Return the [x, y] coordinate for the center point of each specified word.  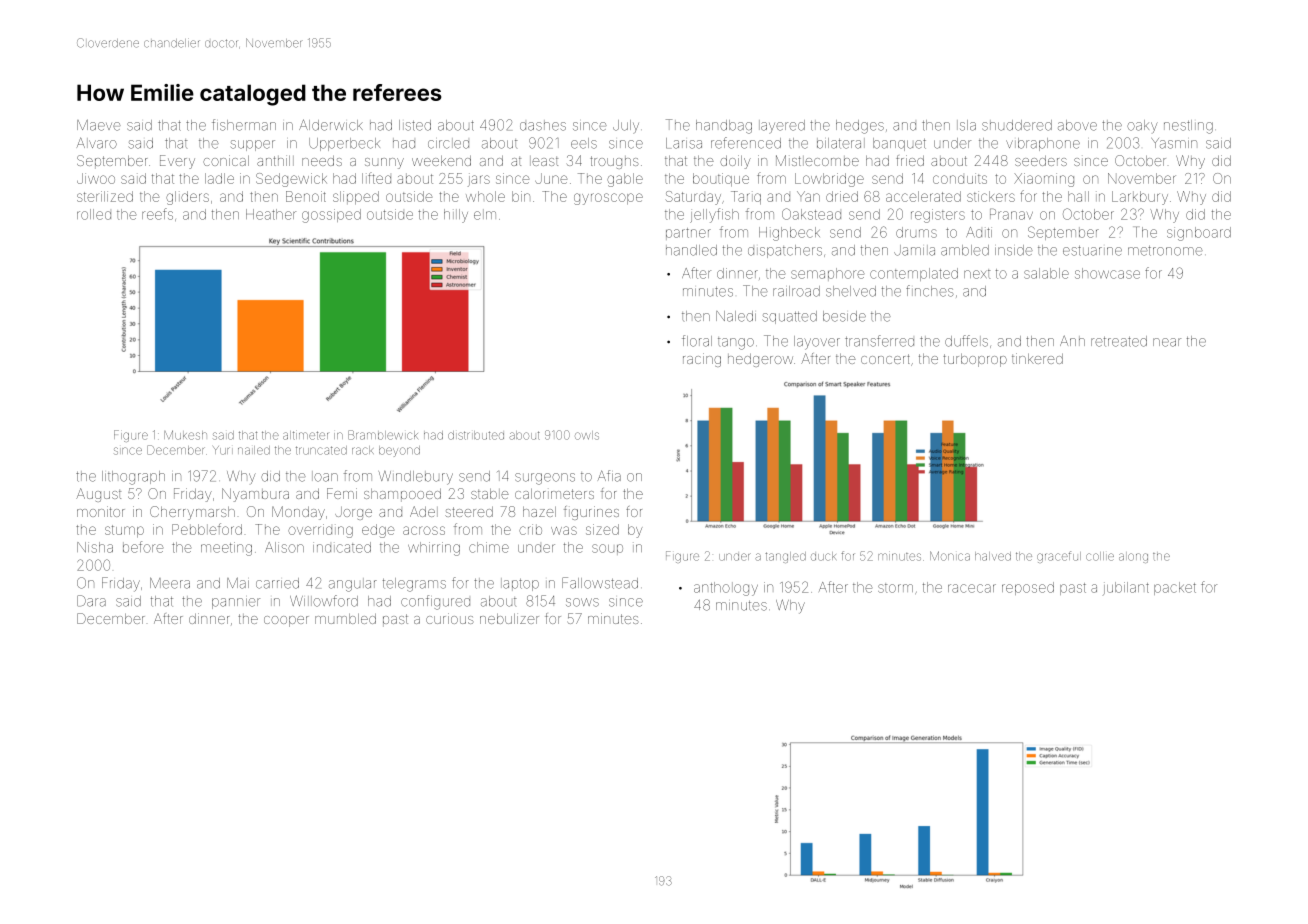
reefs [157, 214]
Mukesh [185, 435]
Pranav [1011, 214]
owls [587, 435]
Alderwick [331, 125]
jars [479, 180]
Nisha [95, 547]
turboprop [975, 360]
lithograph [133, 478]
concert [885, 359]
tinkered [1037, 358]
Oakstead [811, 214]
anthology [726, 589]
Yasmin [1174, 143]
